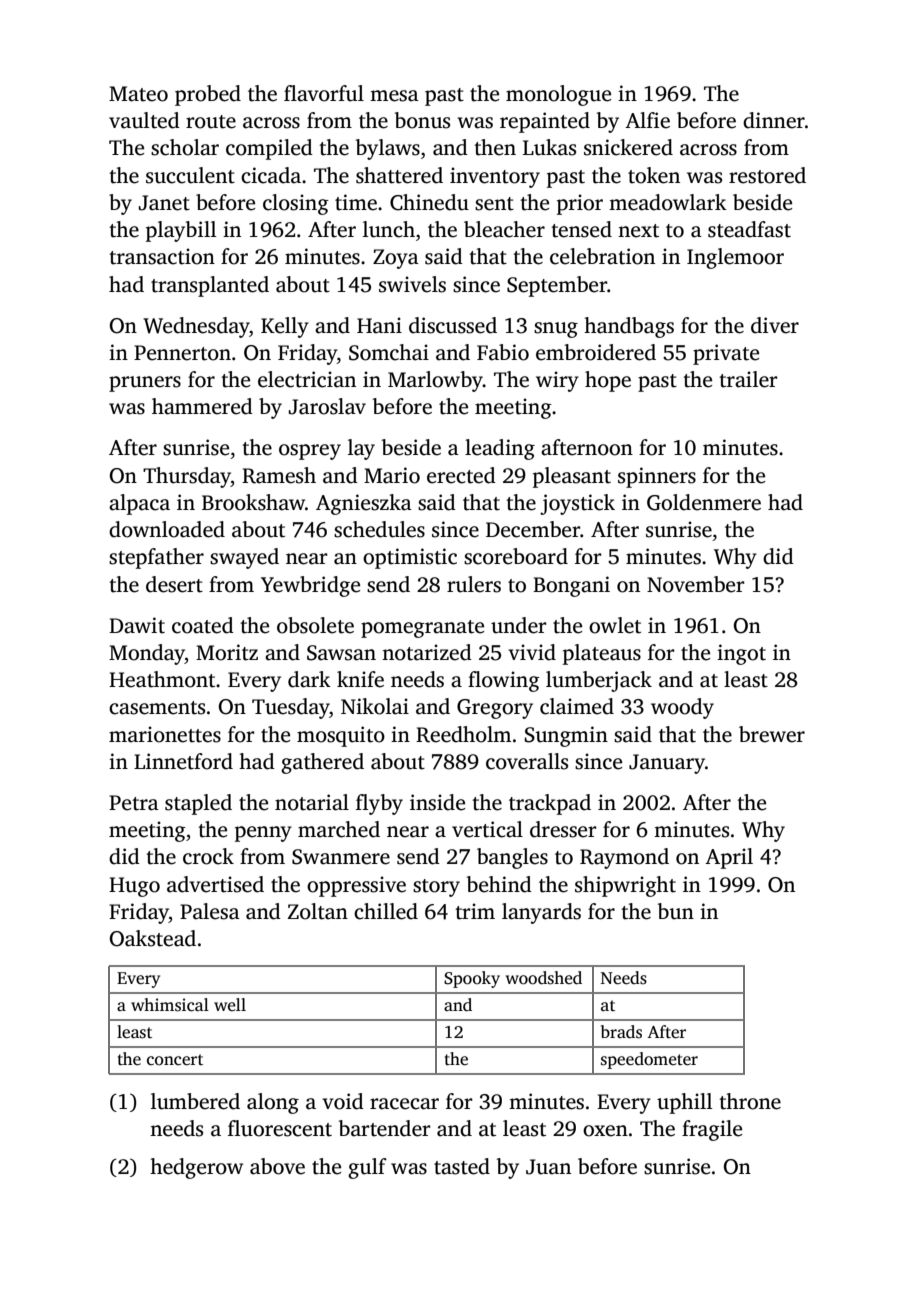 This page has width=924, height=1311. I want to click on hedgerow, so click(196, 1168).
